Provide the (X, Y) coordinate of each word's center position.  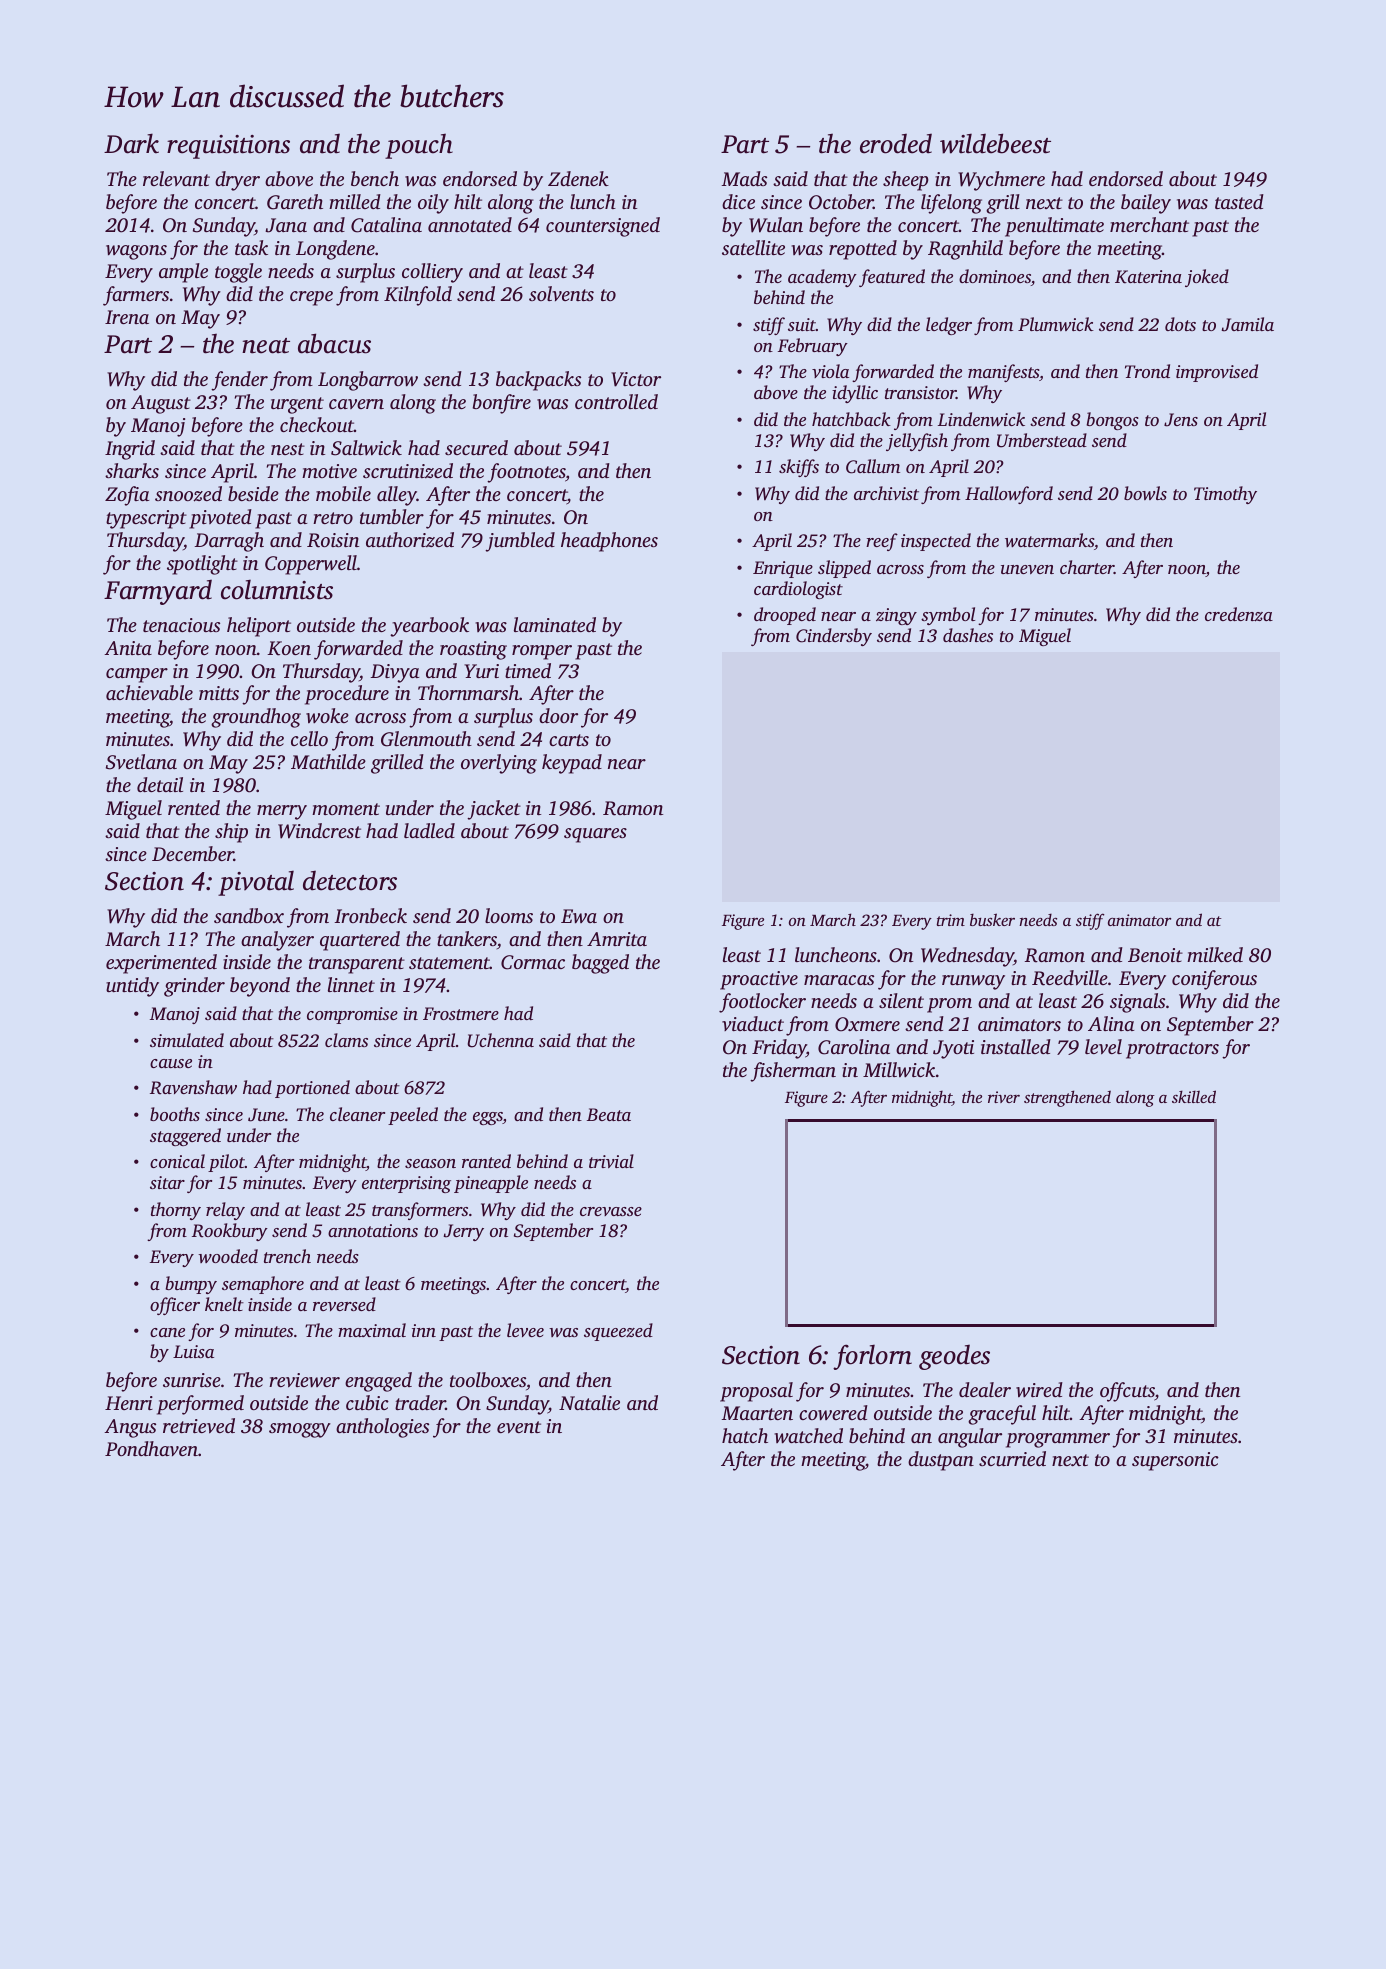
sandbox (249, 915)
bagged (600, 964)
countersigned (603, 227)
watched (808, 1436)
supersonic (1175, 1461)
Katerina (1148, 277)
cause (171, 1063)
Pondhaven (151, 1448)
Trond (1147, 371)
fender (239, 381)
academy (822, 278)
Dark (131, 143)
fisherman (793, 1072)
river (1004, 1097)
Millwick (899, 1069)
